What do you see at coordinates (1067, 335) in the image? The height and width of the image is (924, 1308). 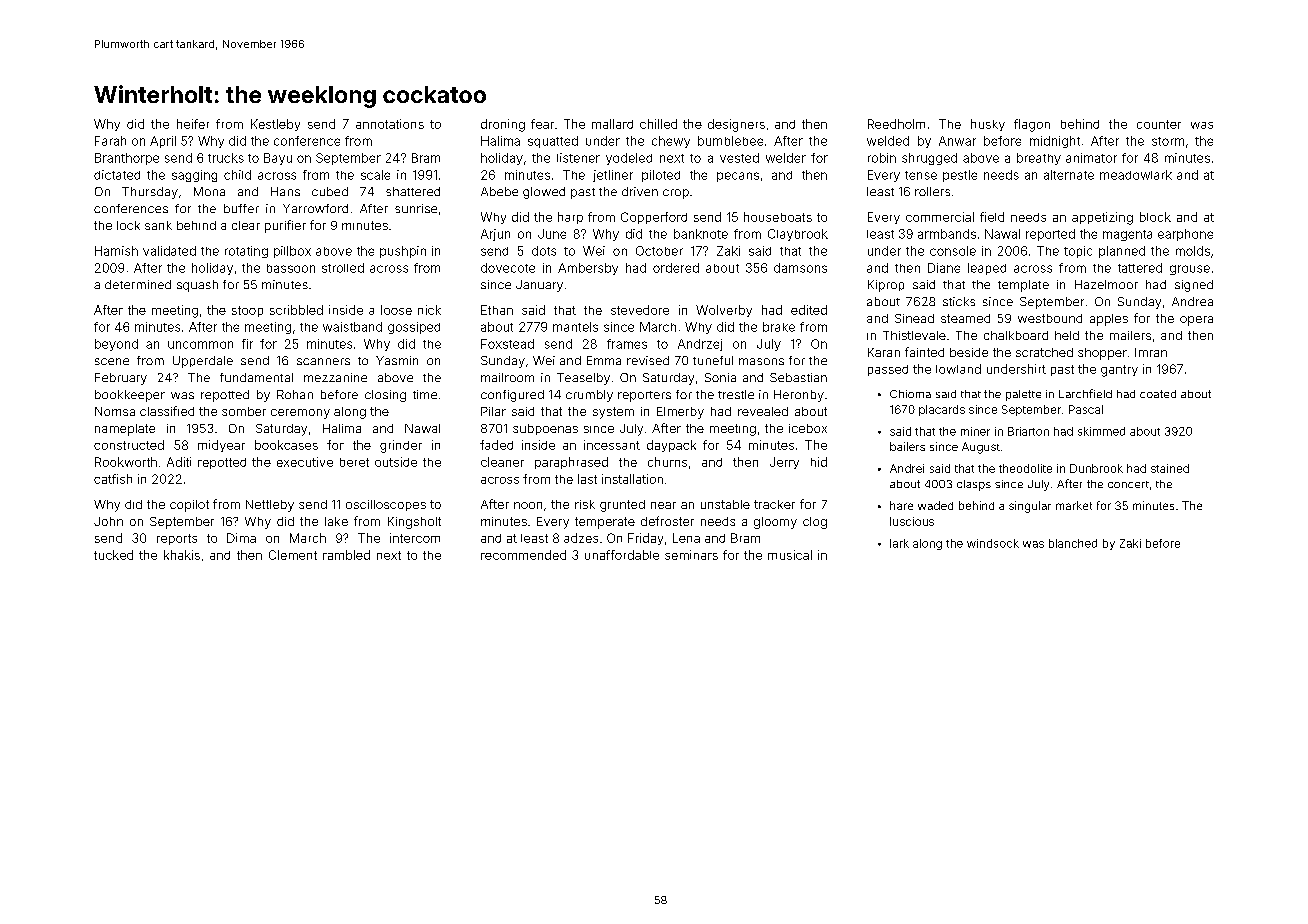 I see `held` at bounding box center [1067, 335].
